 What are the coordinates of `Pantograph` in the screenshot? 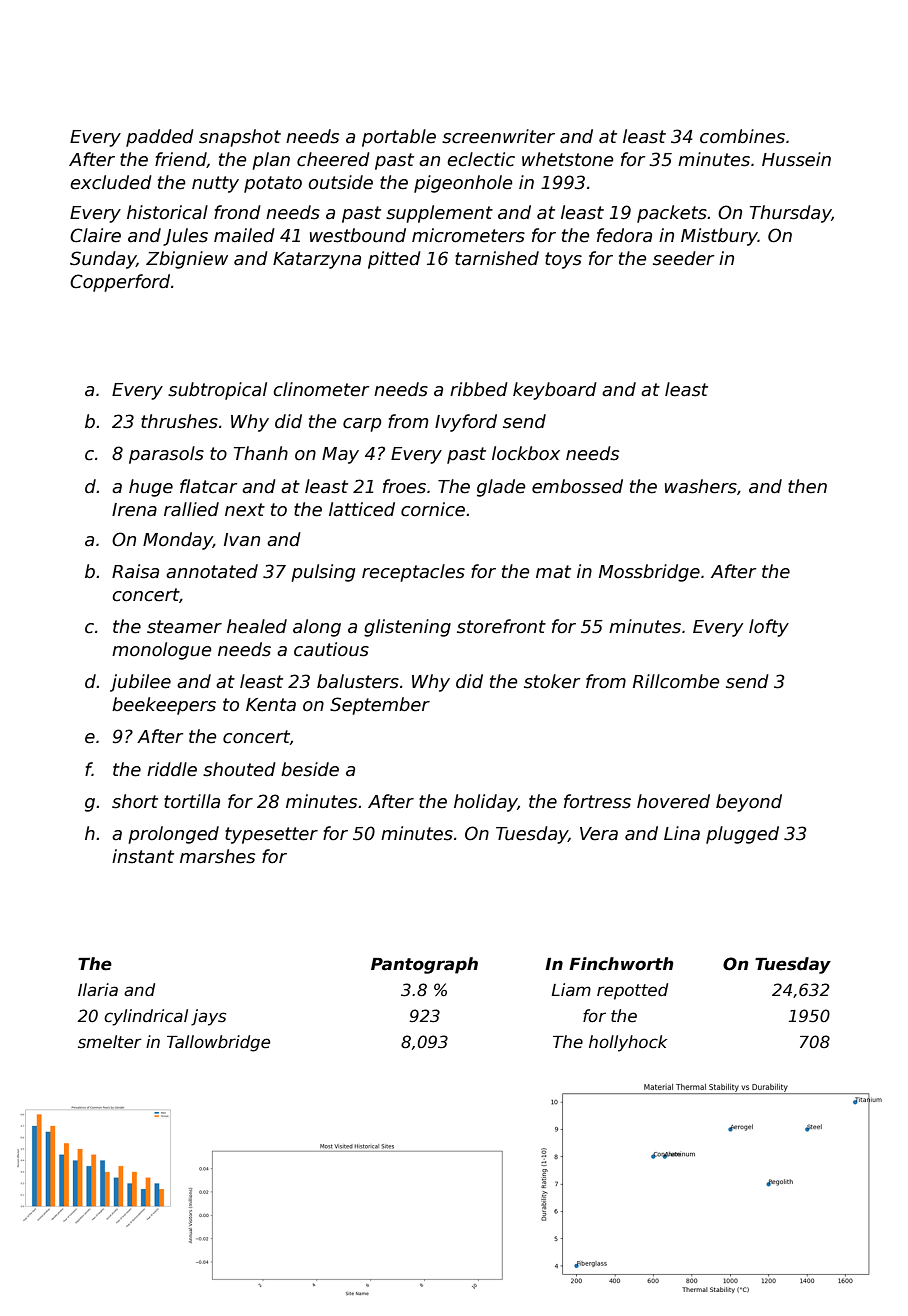 It's located at (424, 965).
